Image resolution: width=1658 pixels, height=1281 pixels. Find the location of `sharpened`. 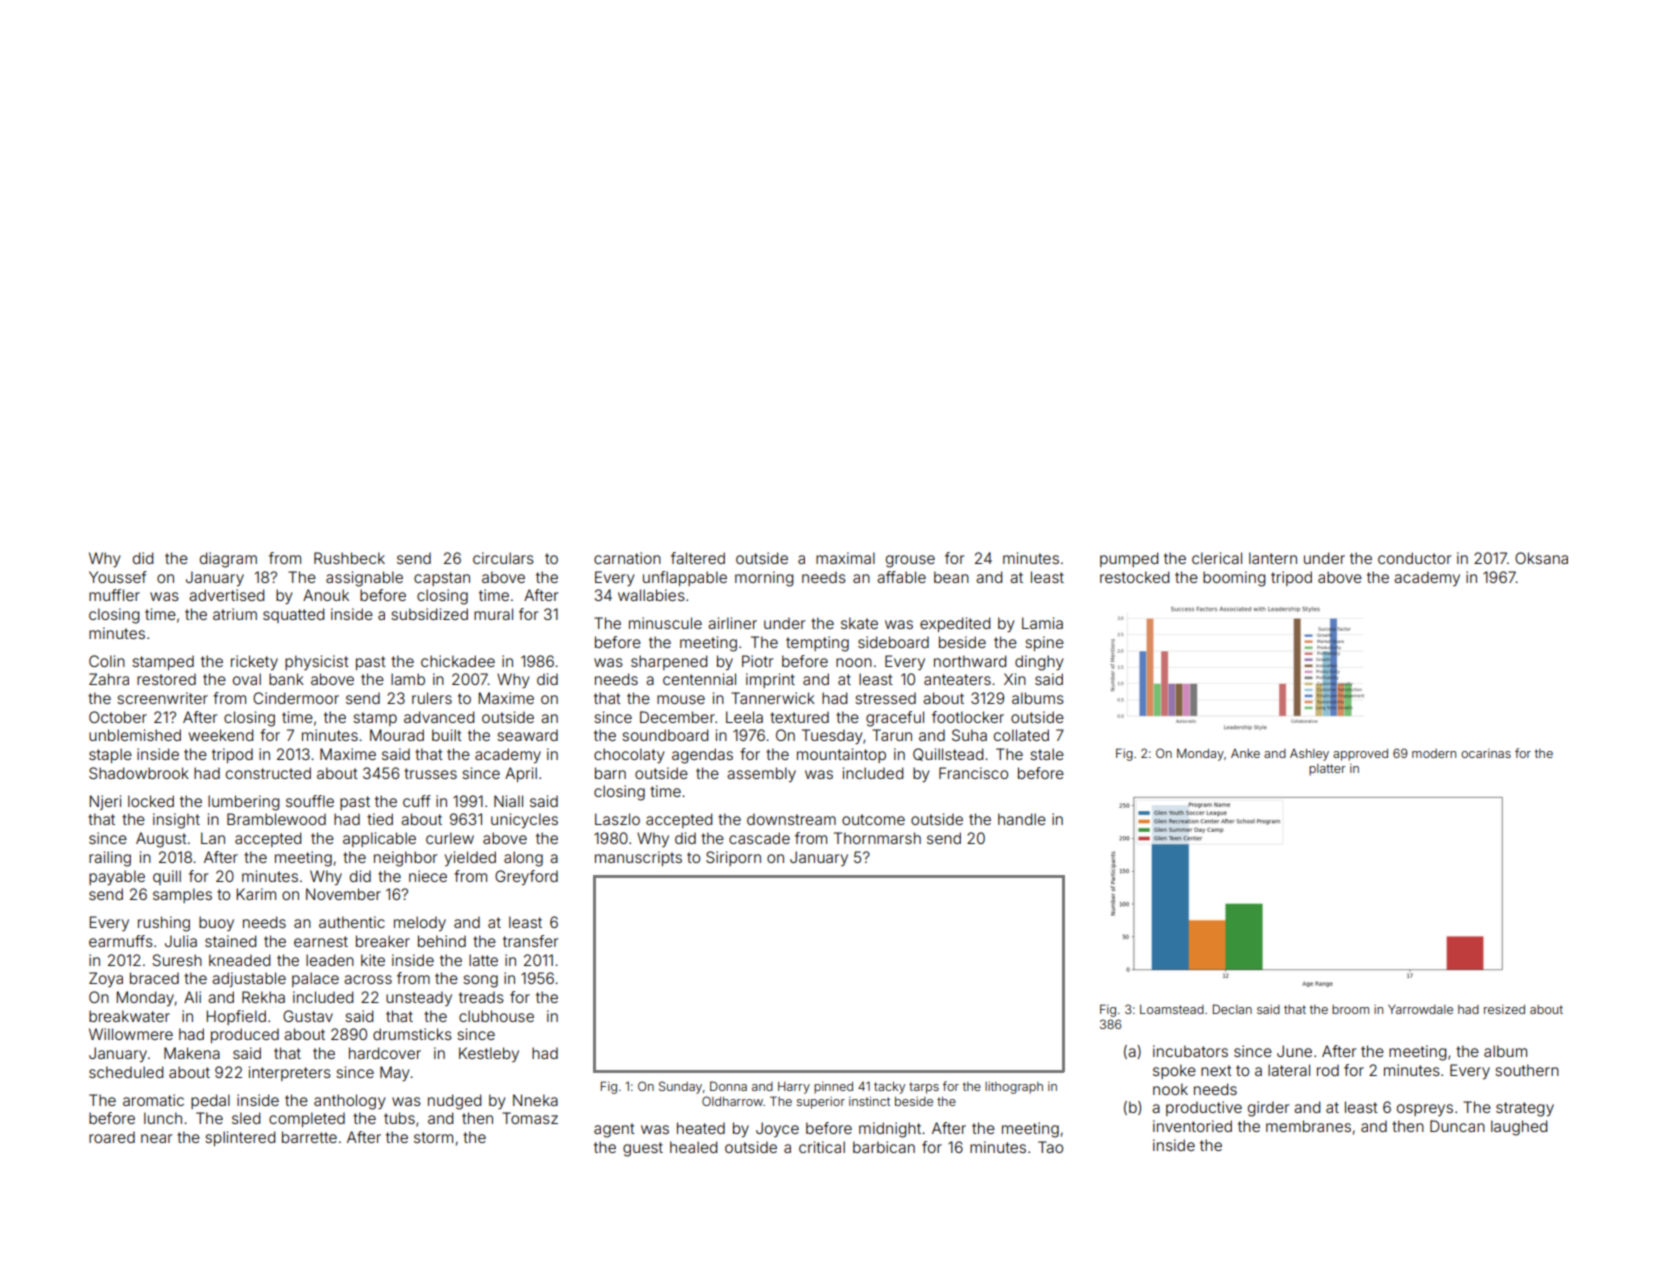

sharpened is located at coordinates (669, 662).
